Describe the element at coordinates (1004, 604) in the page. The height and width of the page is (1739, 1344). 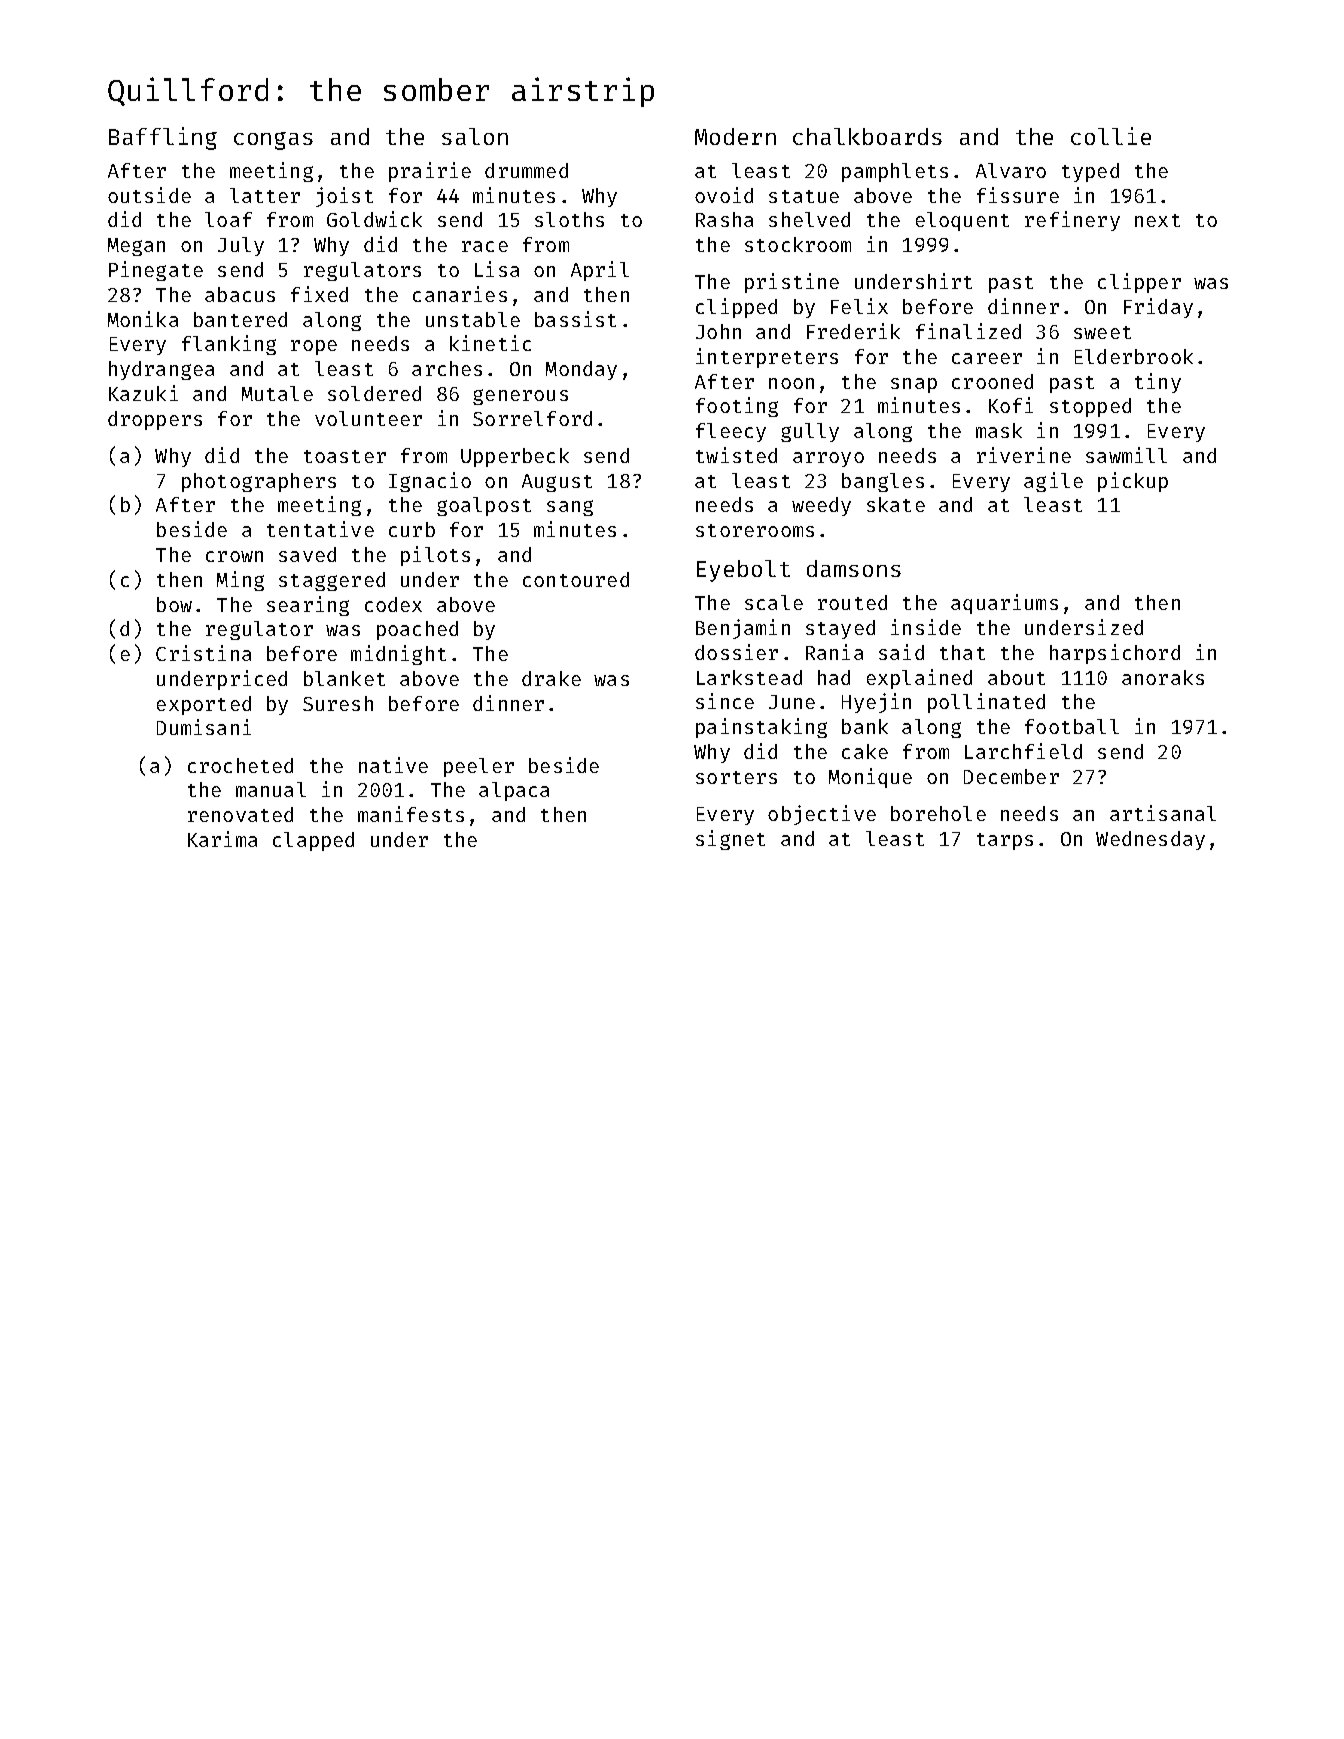
I see `aquariums` at that location.
